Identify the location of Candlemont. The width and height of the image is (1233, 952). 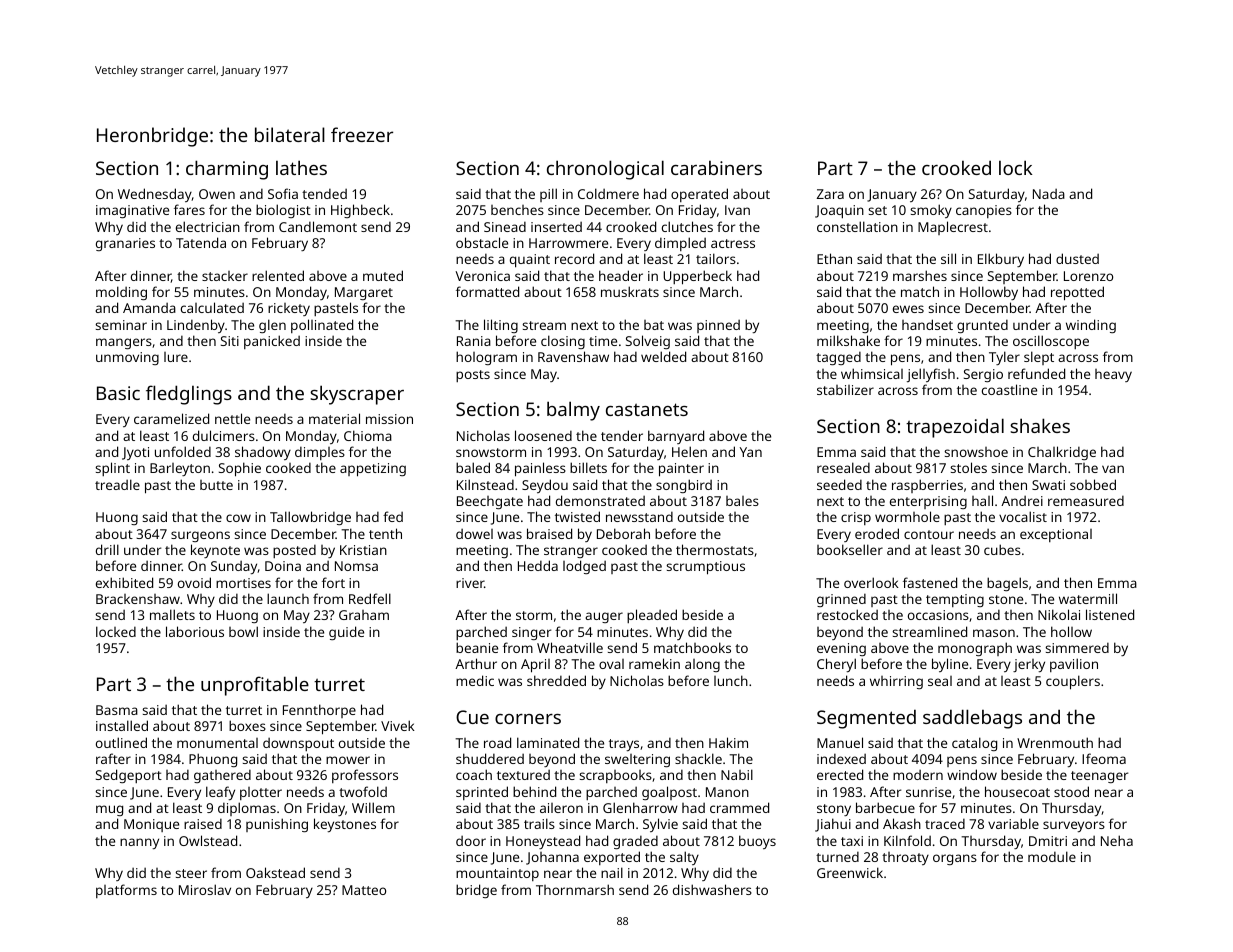
(318, 226).
